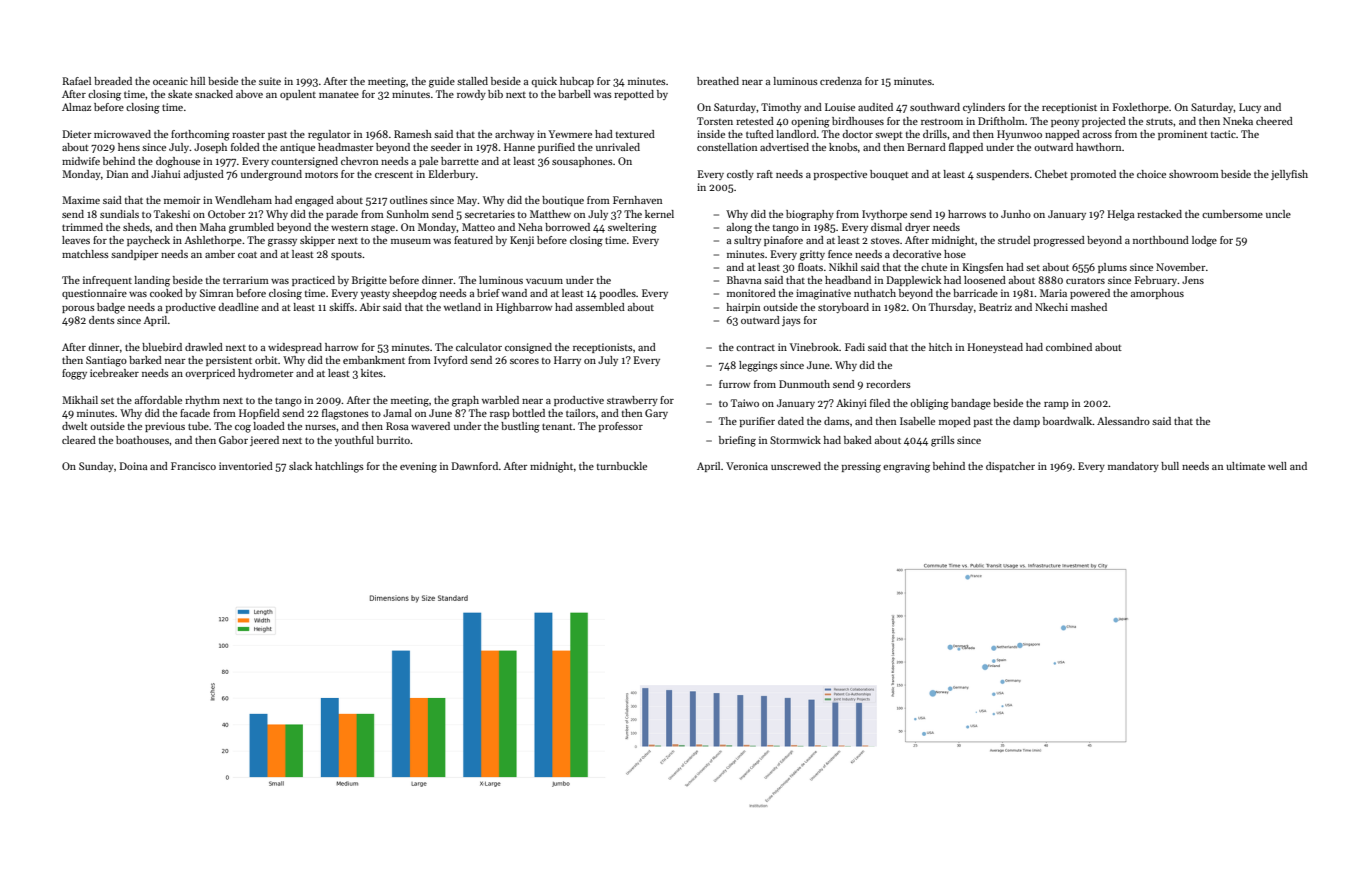 The image size is (1372, 887). I want to click on inventoried, so click(246, 466).
